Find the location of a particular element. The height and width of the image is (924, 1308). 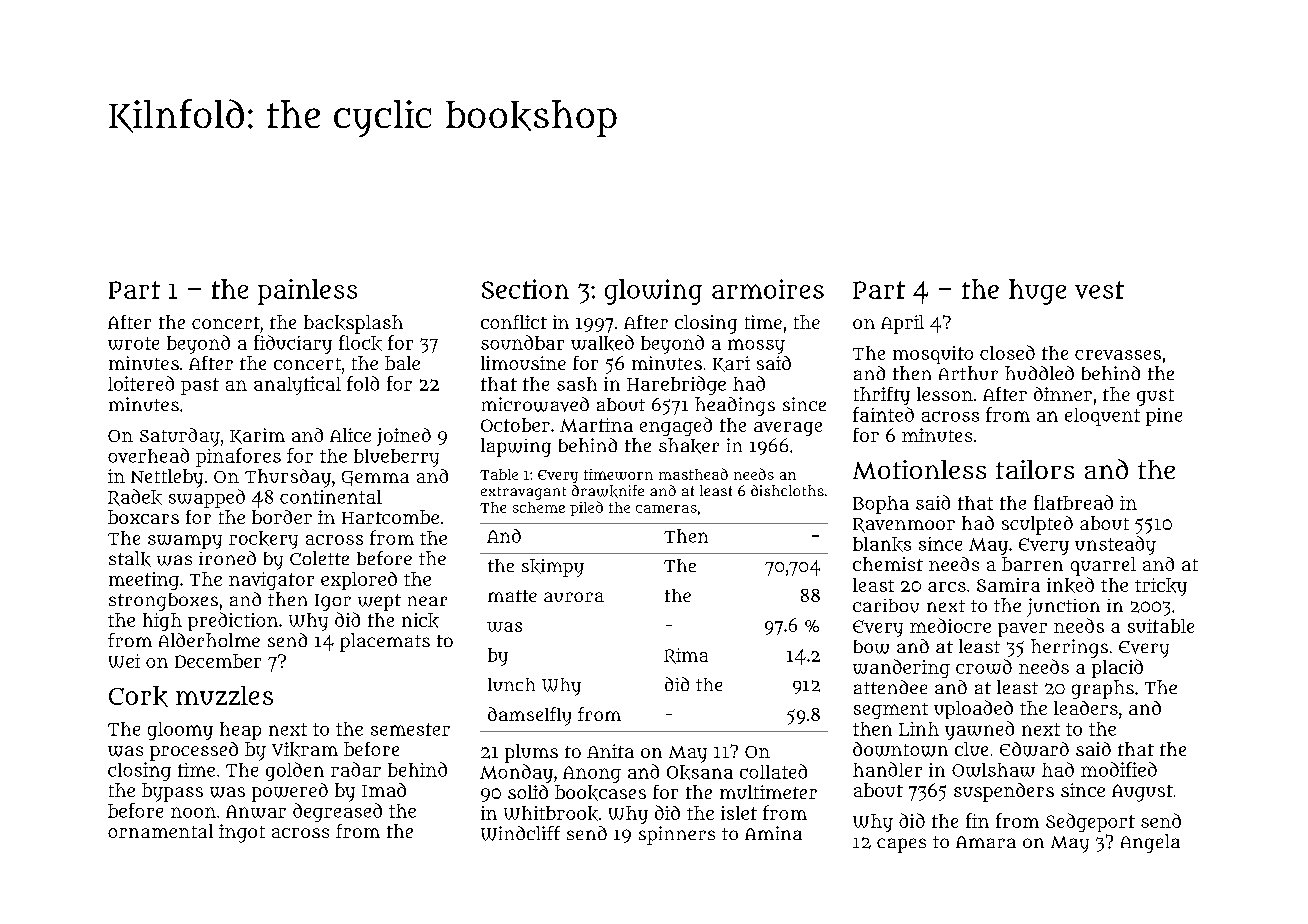

vest is located at coordinates (1099, 290).
